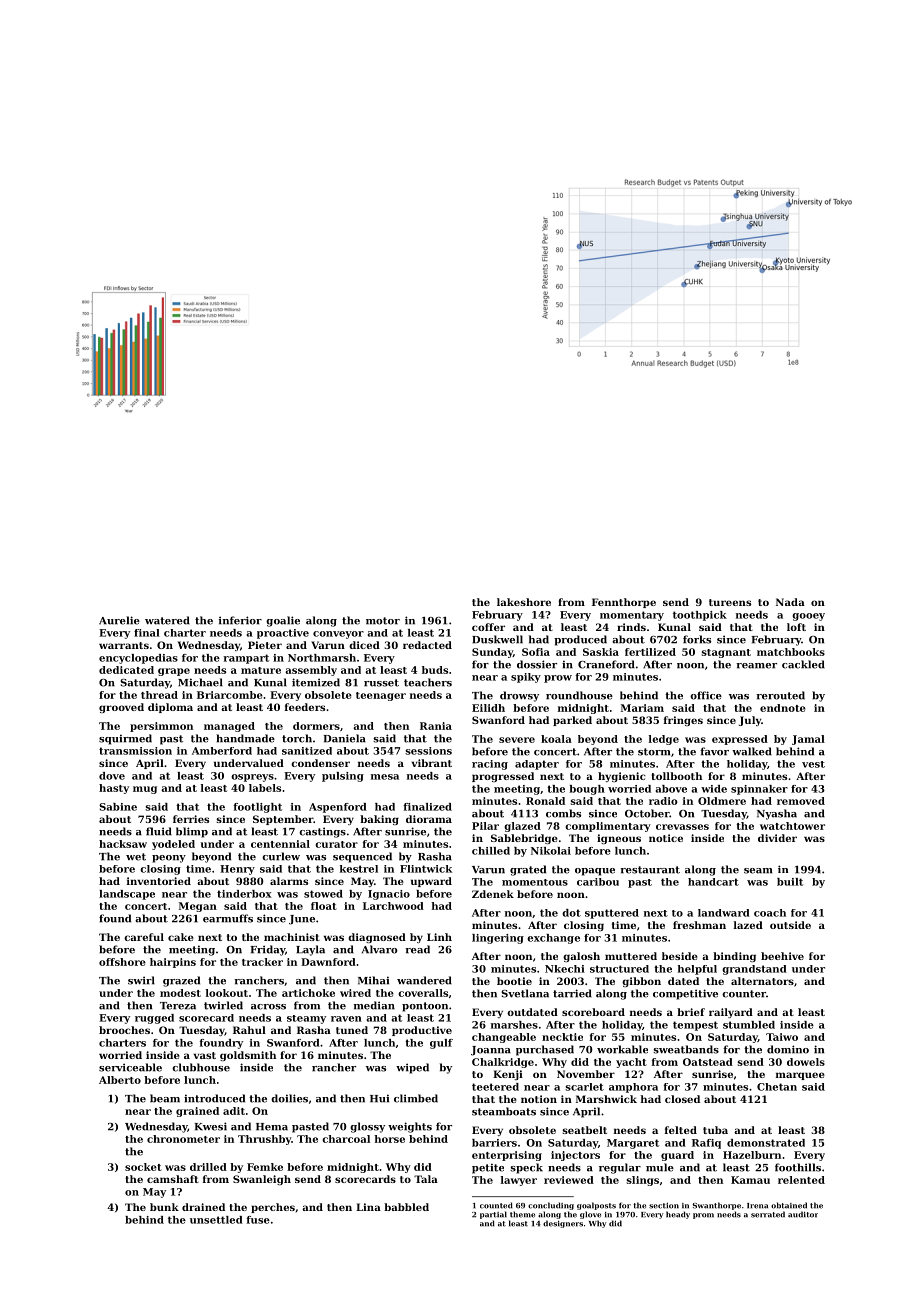 The width and height of the screenshot is (924, 1308). Describe the element at coordinates (406, 1207) in the screenshot. I see `babbled` at that location.
